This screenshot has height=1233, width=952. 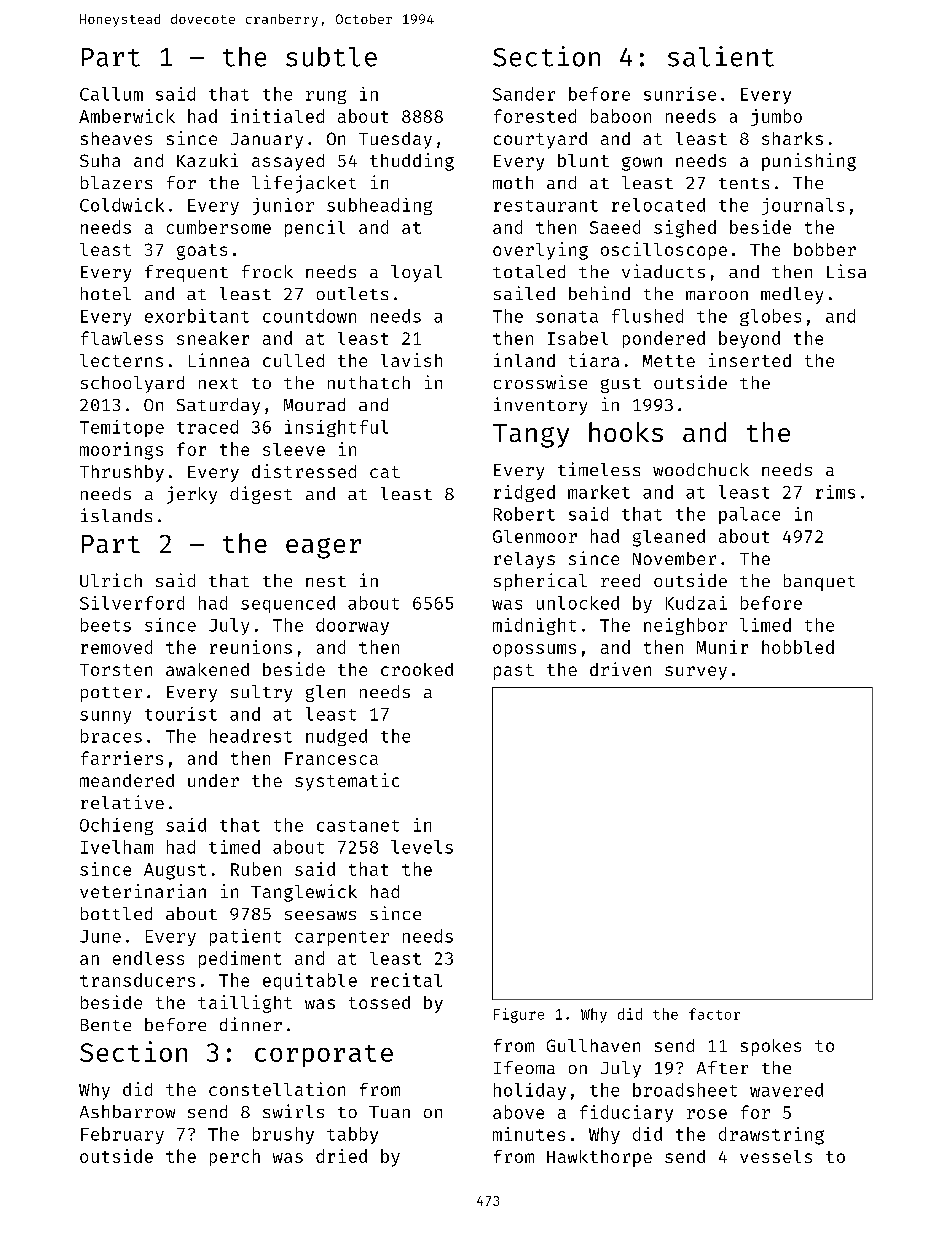 I want to click on jumbo, so click(x=776, y=117).
